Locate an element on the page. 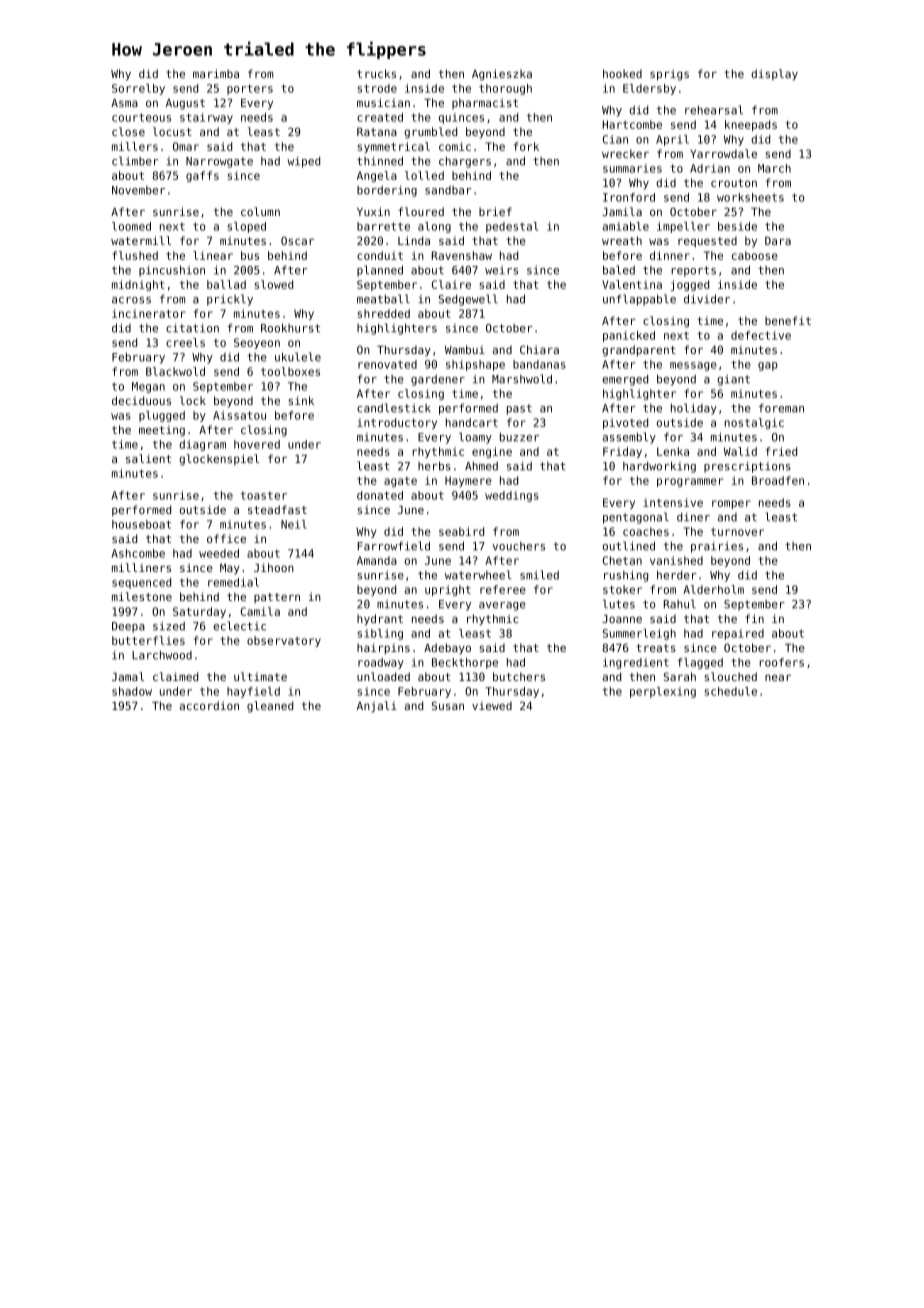 This image has width=924, height=1308. prairies is located at coordinates (717, 547).
